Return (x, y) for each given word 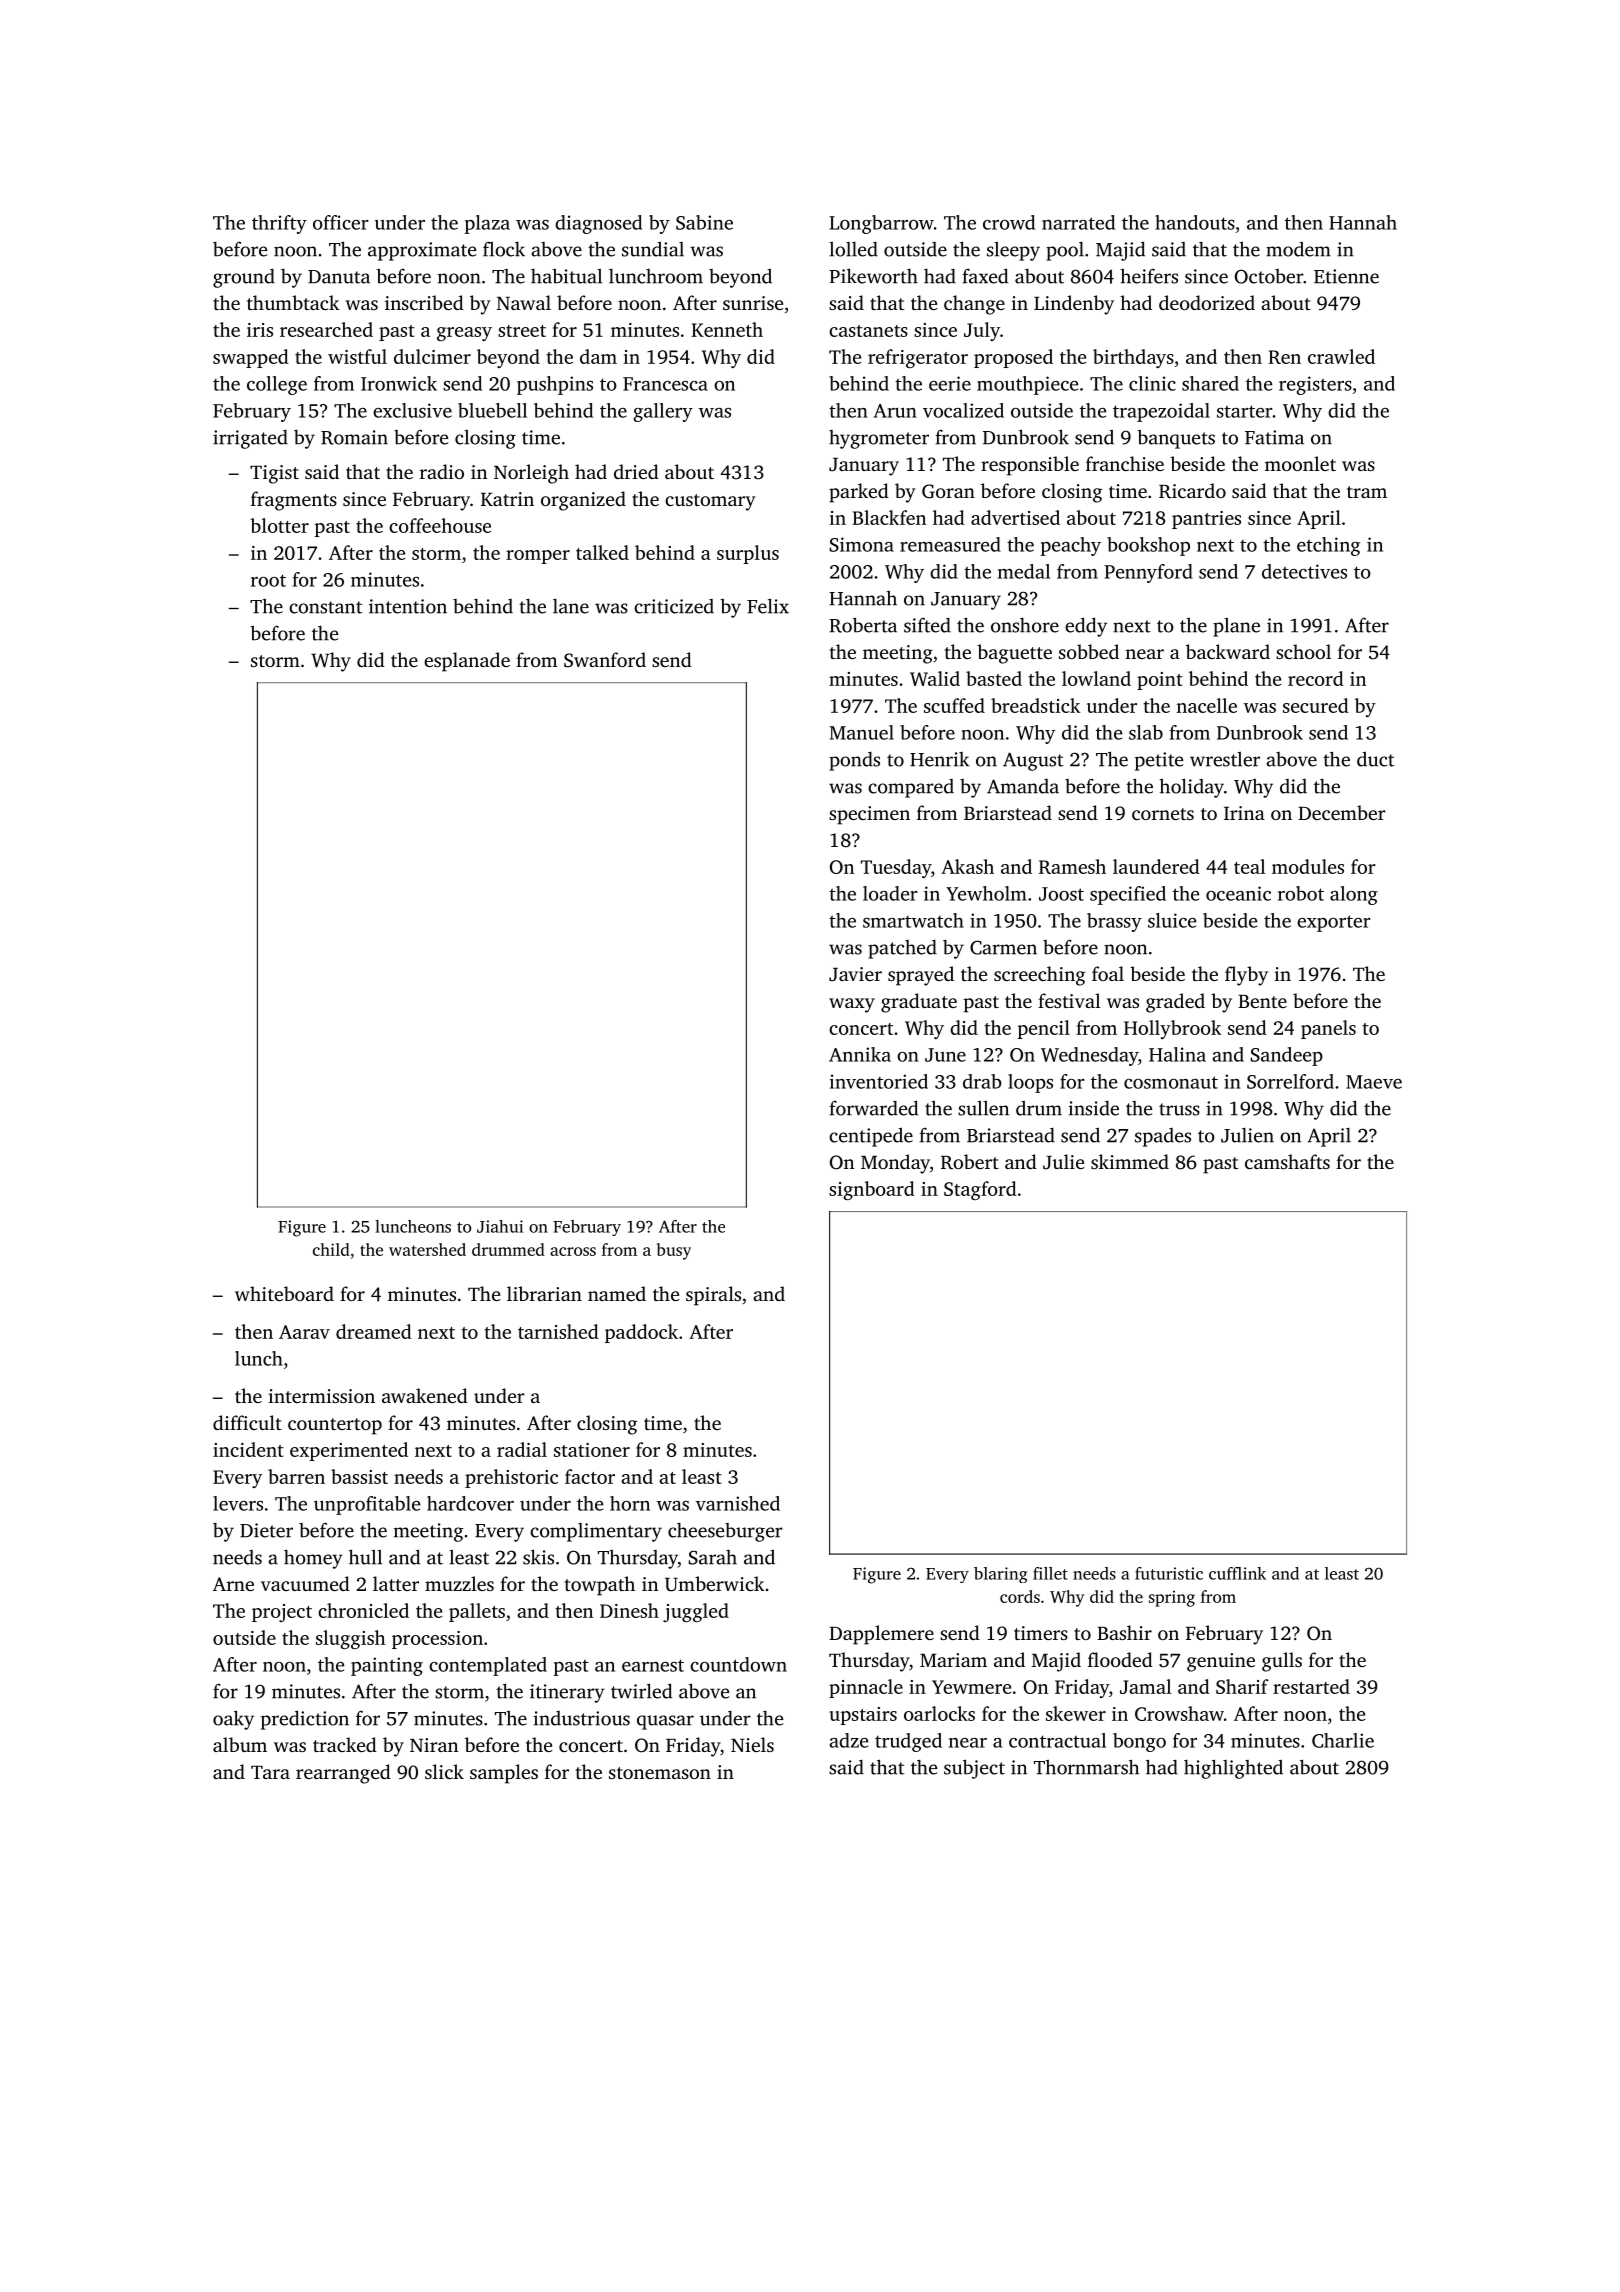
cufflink (1237, 1573)
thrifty (279, 224)
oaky (233, 1720)
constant (326, 607)
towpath (600, 1586)
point (1160, 681)
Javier (855, 974)
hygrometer (879, 439)
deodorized (1207, 302)
